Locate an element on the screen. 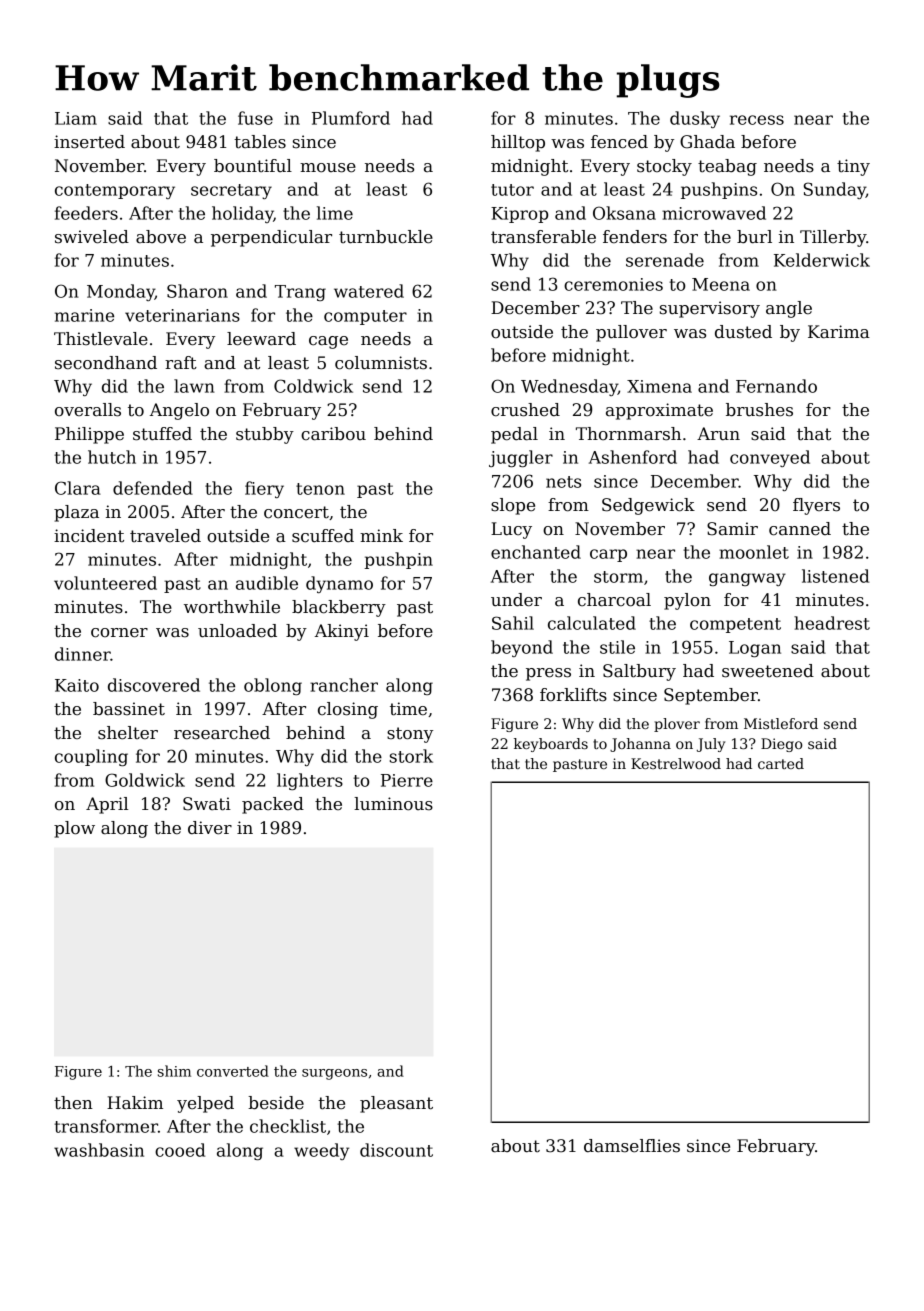  above is located at coordinates (161, 237).
